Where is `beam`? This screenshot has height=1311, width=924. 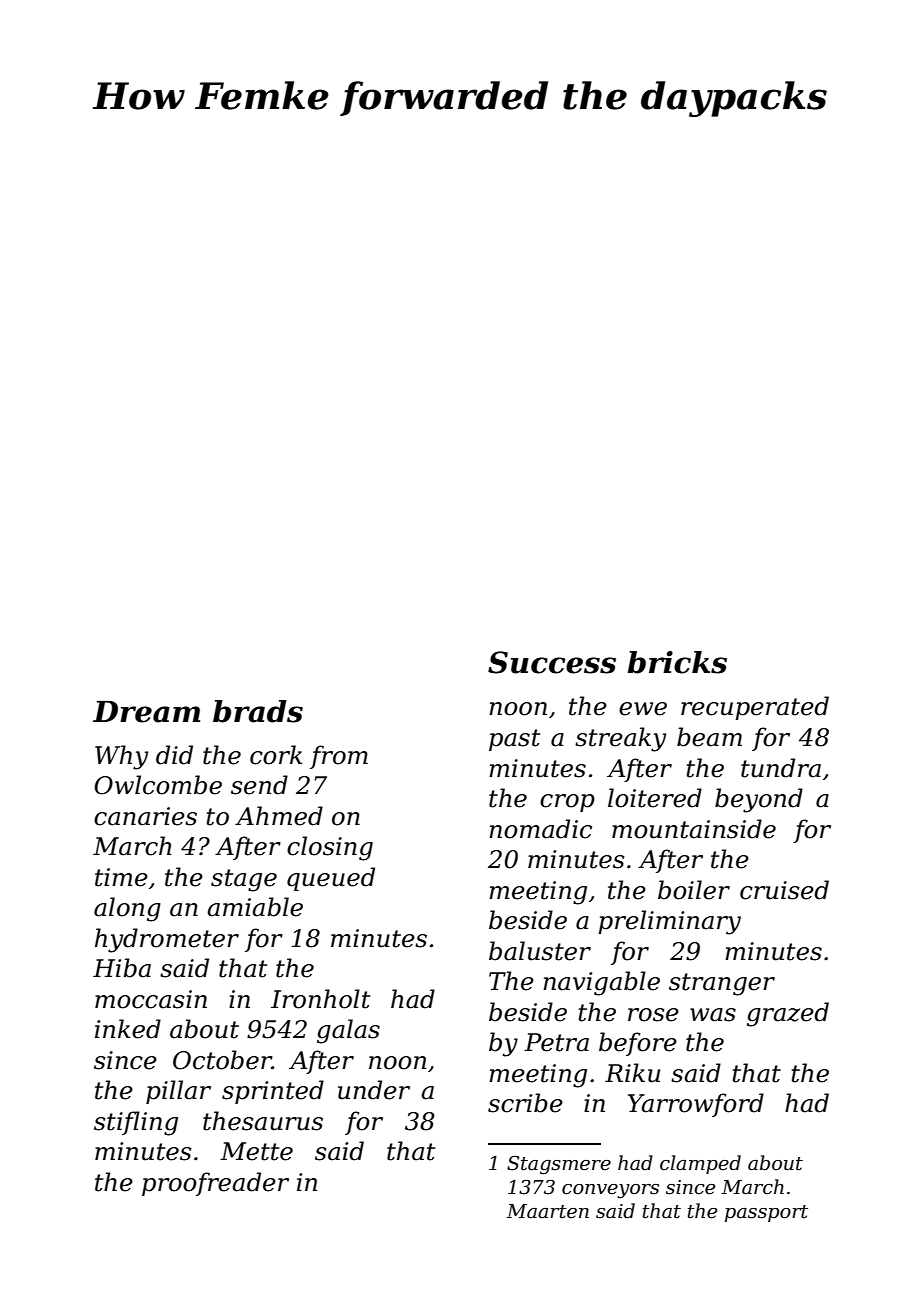
beam is located at coordinates (709, 737).
